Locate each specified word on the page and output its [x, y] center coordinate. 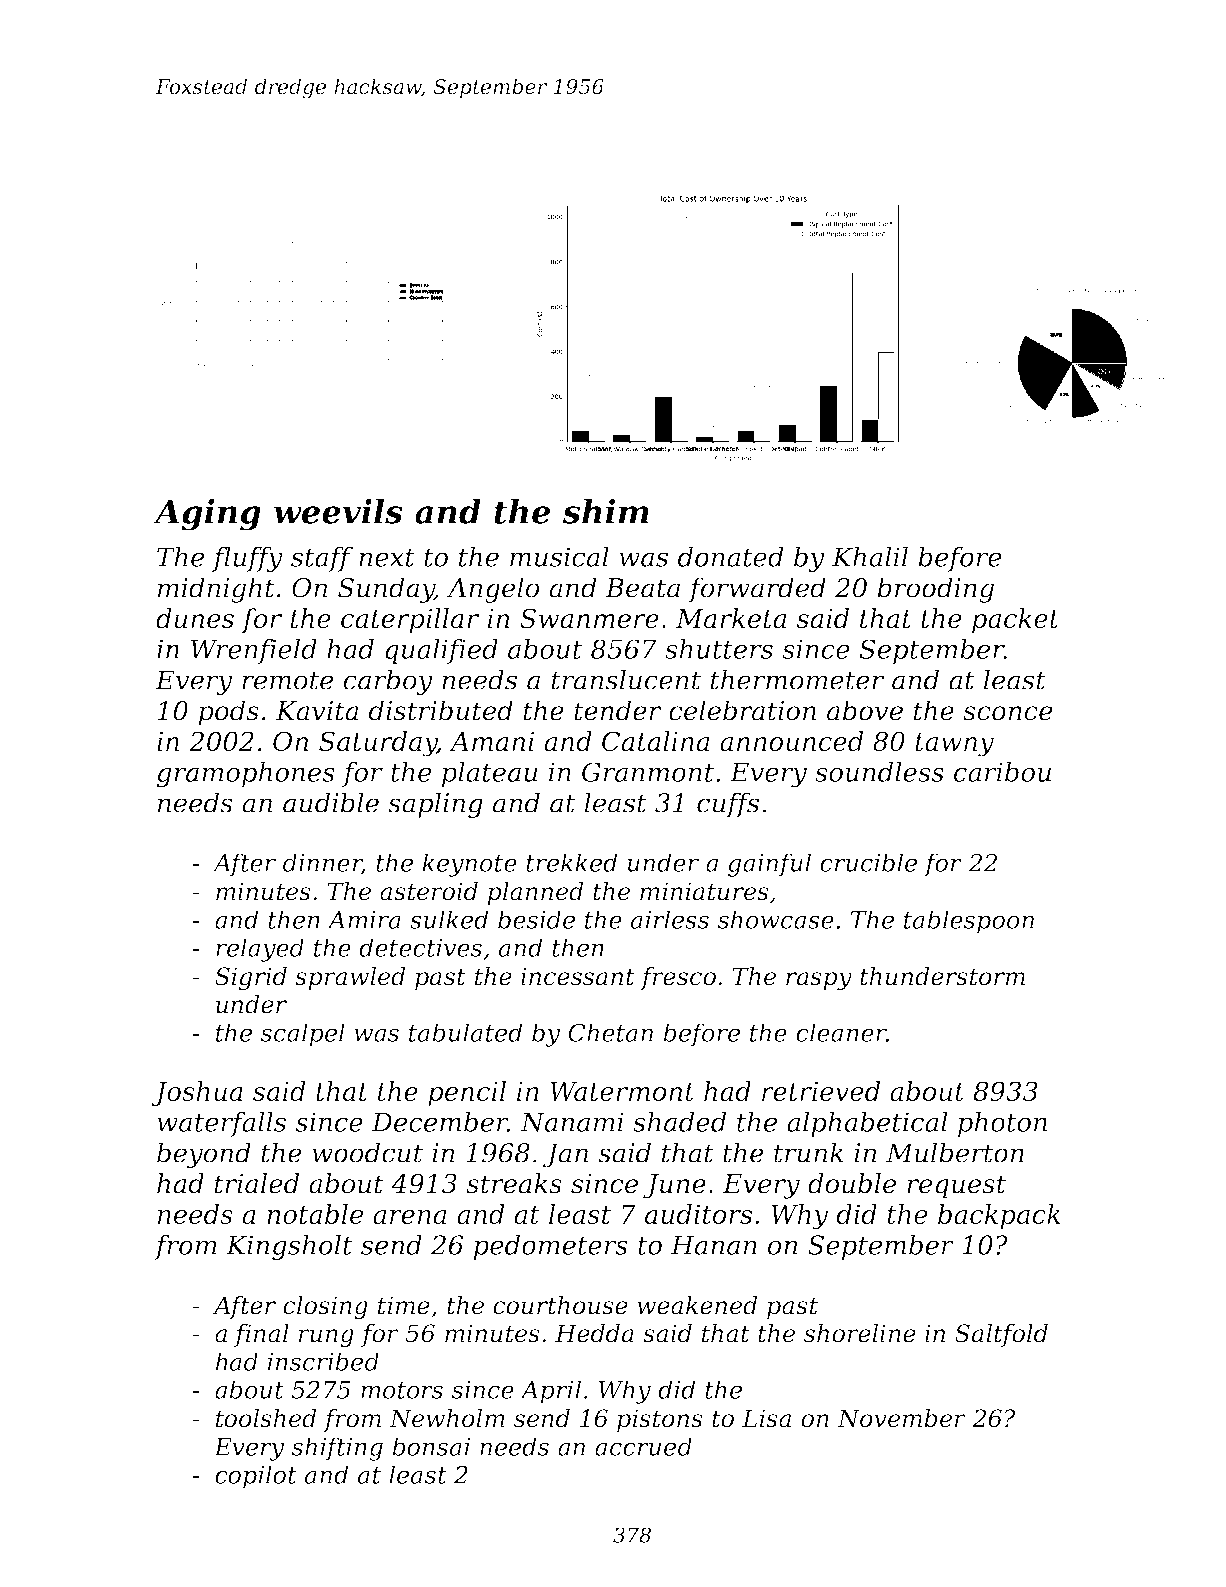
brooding [935, 590]
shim [606, 511]
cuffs [728, 805]
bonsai [431, 1446]
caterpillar [410, 621]
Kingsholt [289, 1247]
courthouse [560, 1305]
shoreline [860, 1333]
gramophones [246, 775]
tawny [954, 745]
